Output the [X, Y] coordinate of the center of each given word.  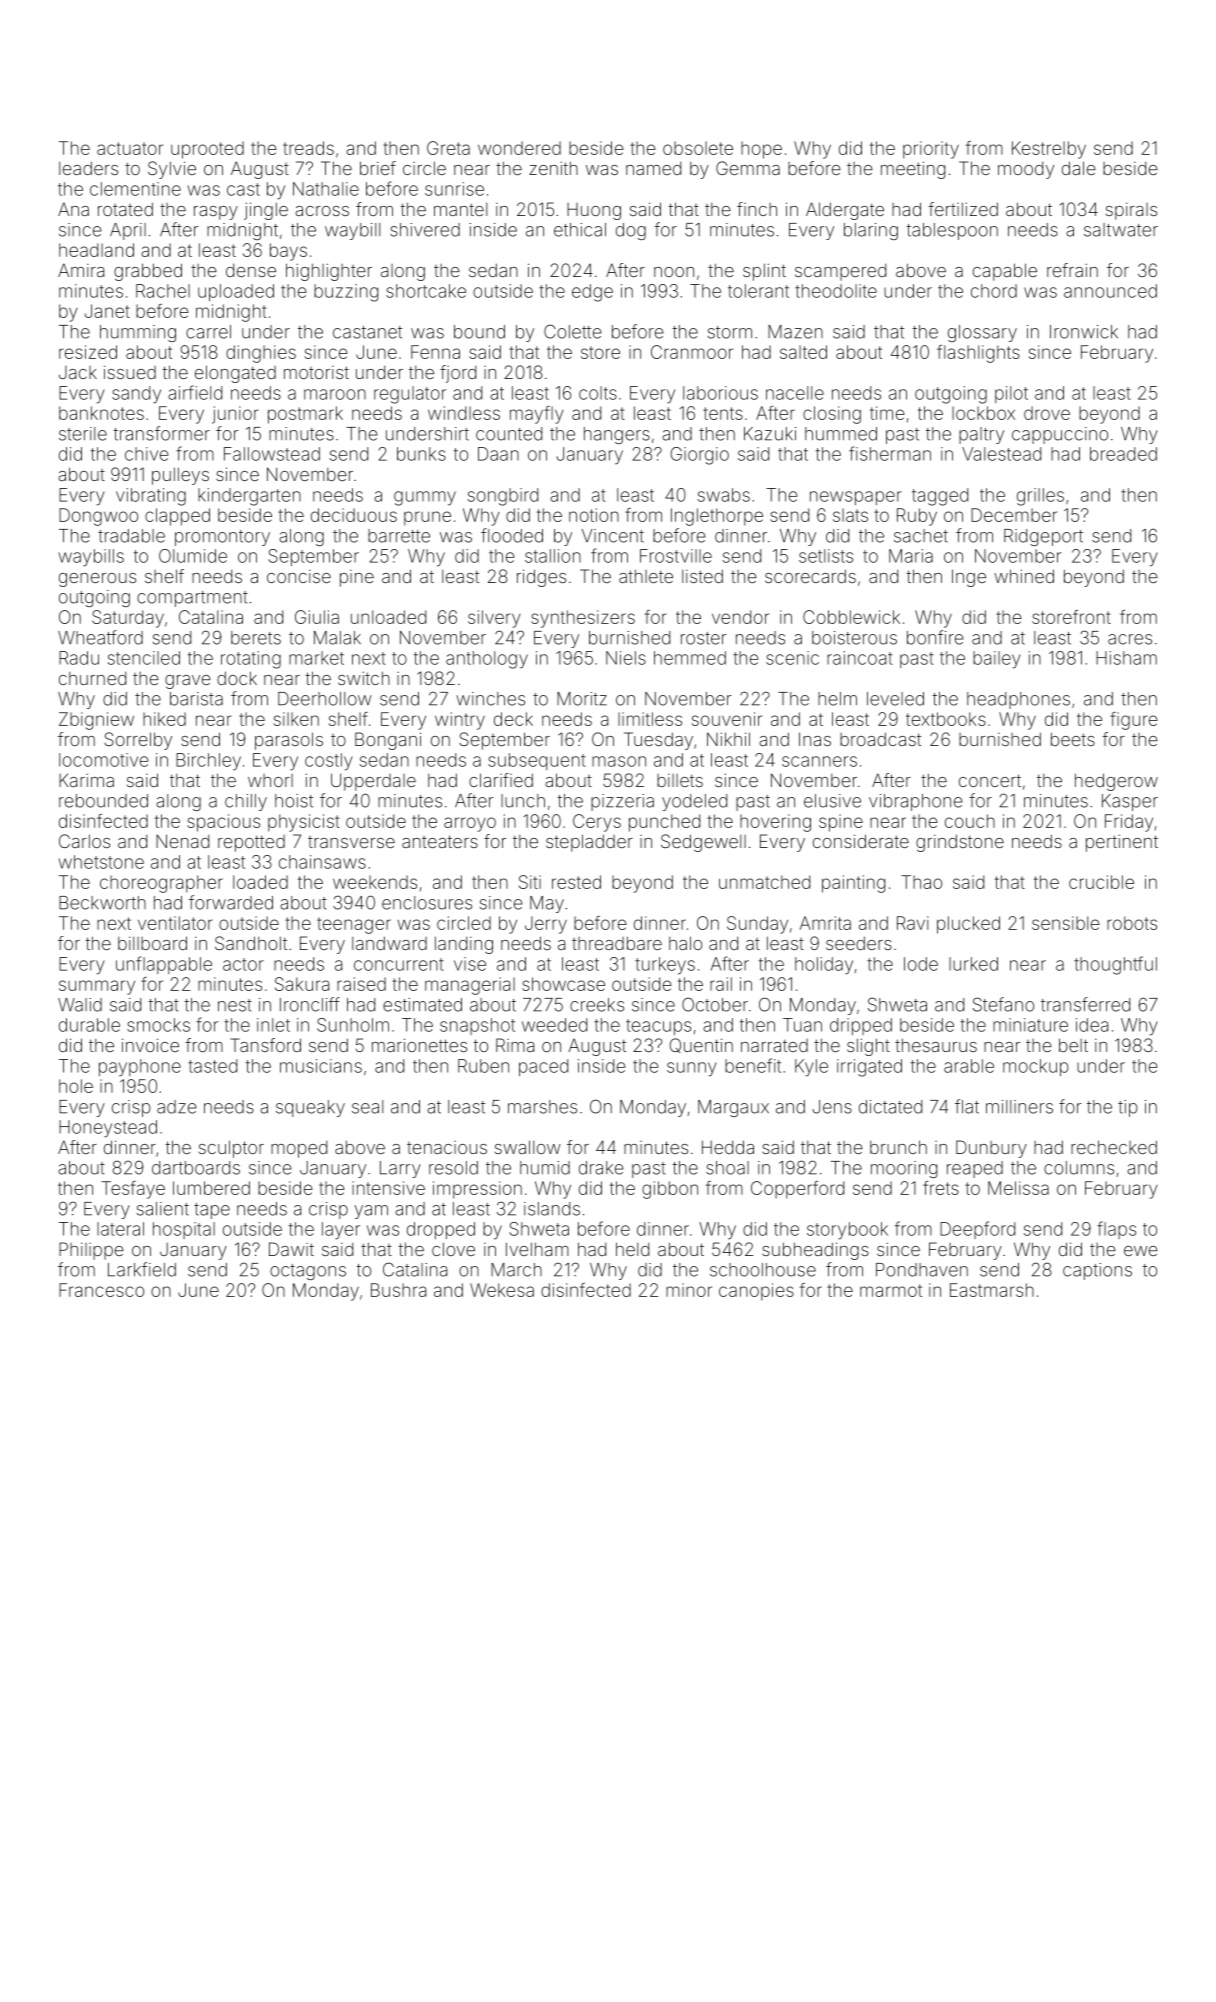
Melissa [1018, 1188]
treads [308, 148]
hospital [184, 1230]
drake [601, 1168]
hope [761, 150]
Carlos [84, 841]
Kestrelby [1049, 150]
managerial [470, 986]
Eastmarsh [992, 1290]
